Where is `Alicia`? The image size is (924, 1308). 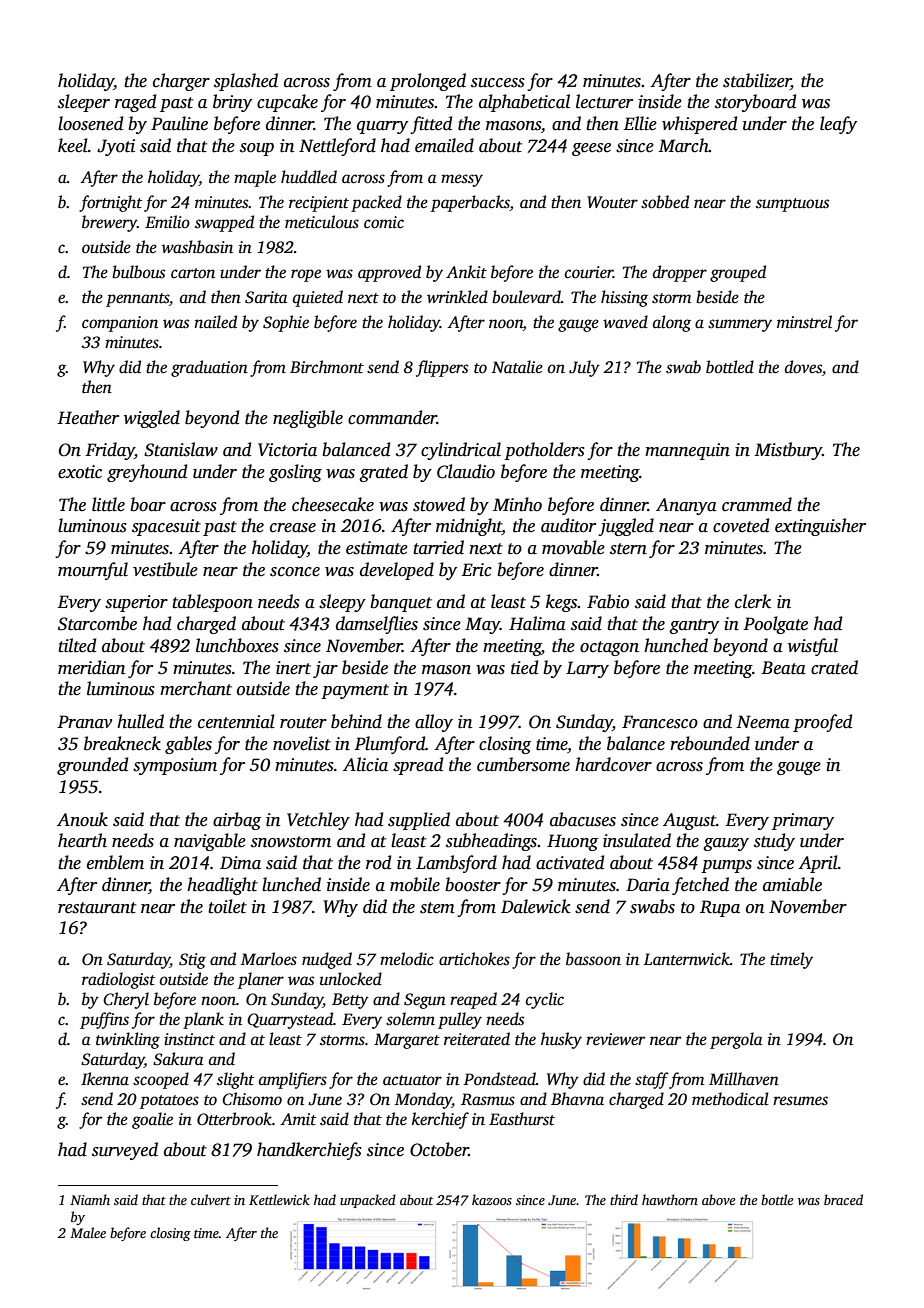
Alicia is located at coordinates (365, 764).
